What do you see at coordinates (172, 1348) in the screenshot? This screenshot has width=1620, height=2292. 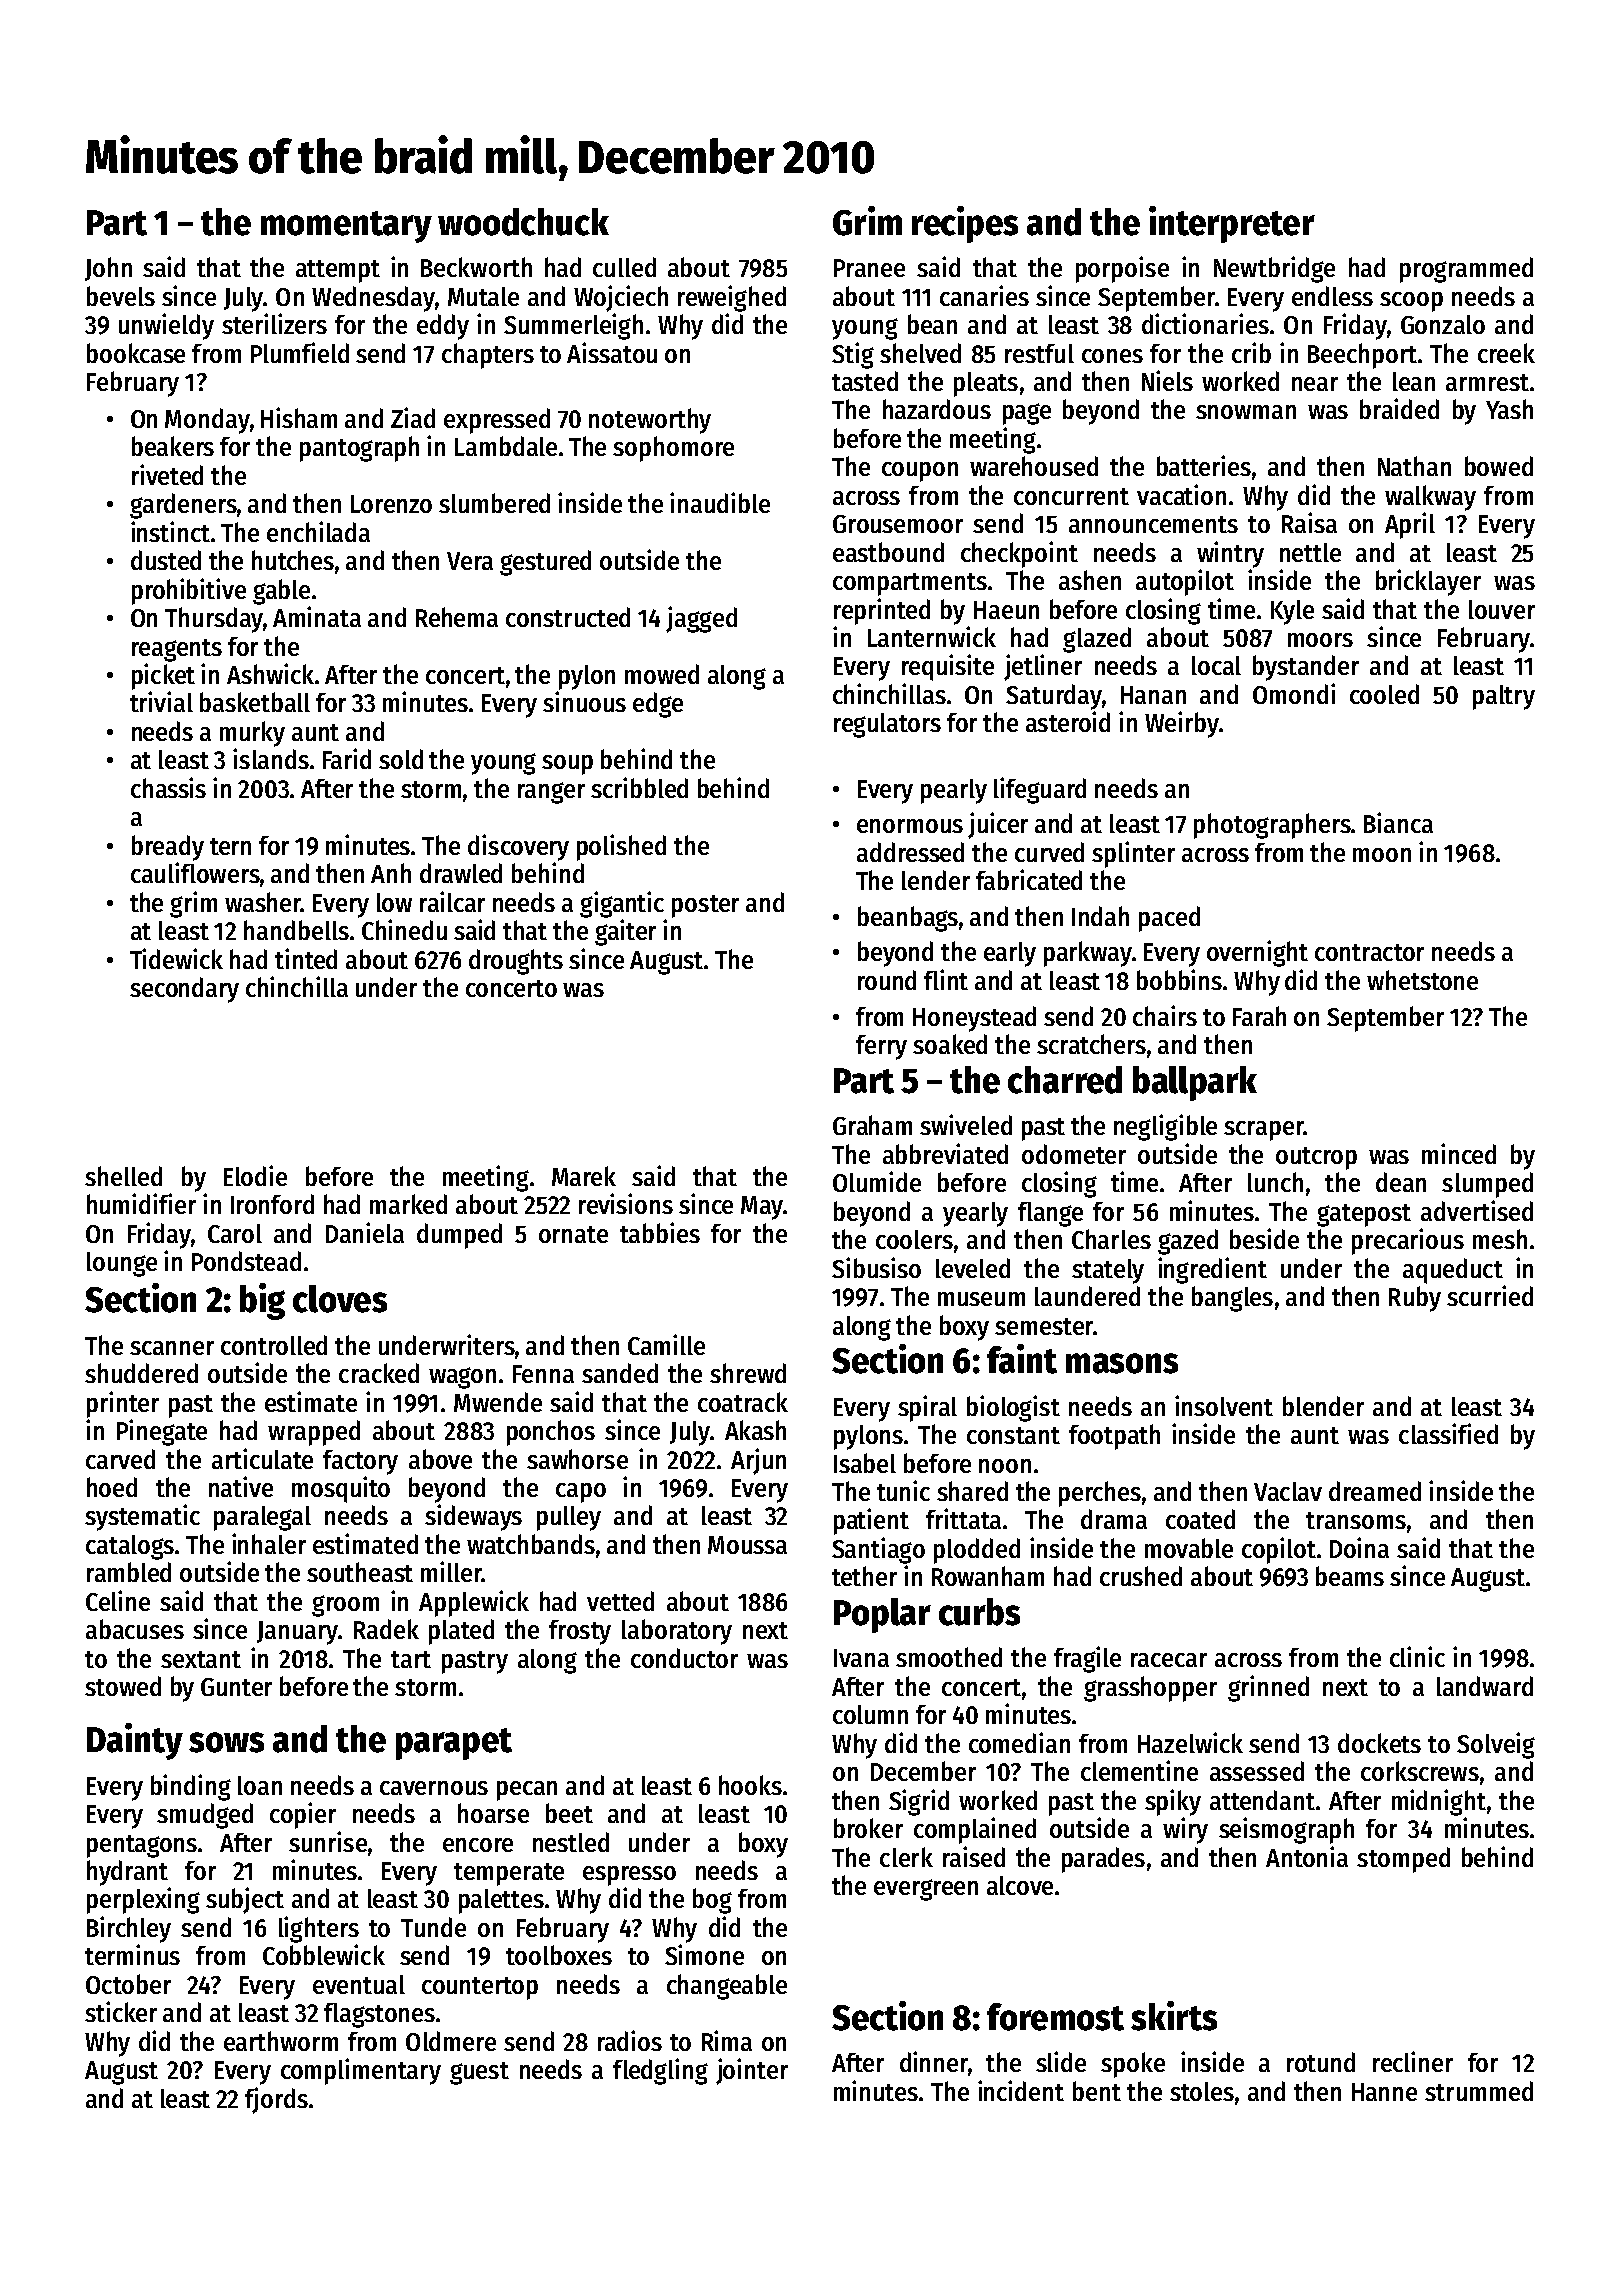 I see `scanner` at bounding box center [172, 1348].
